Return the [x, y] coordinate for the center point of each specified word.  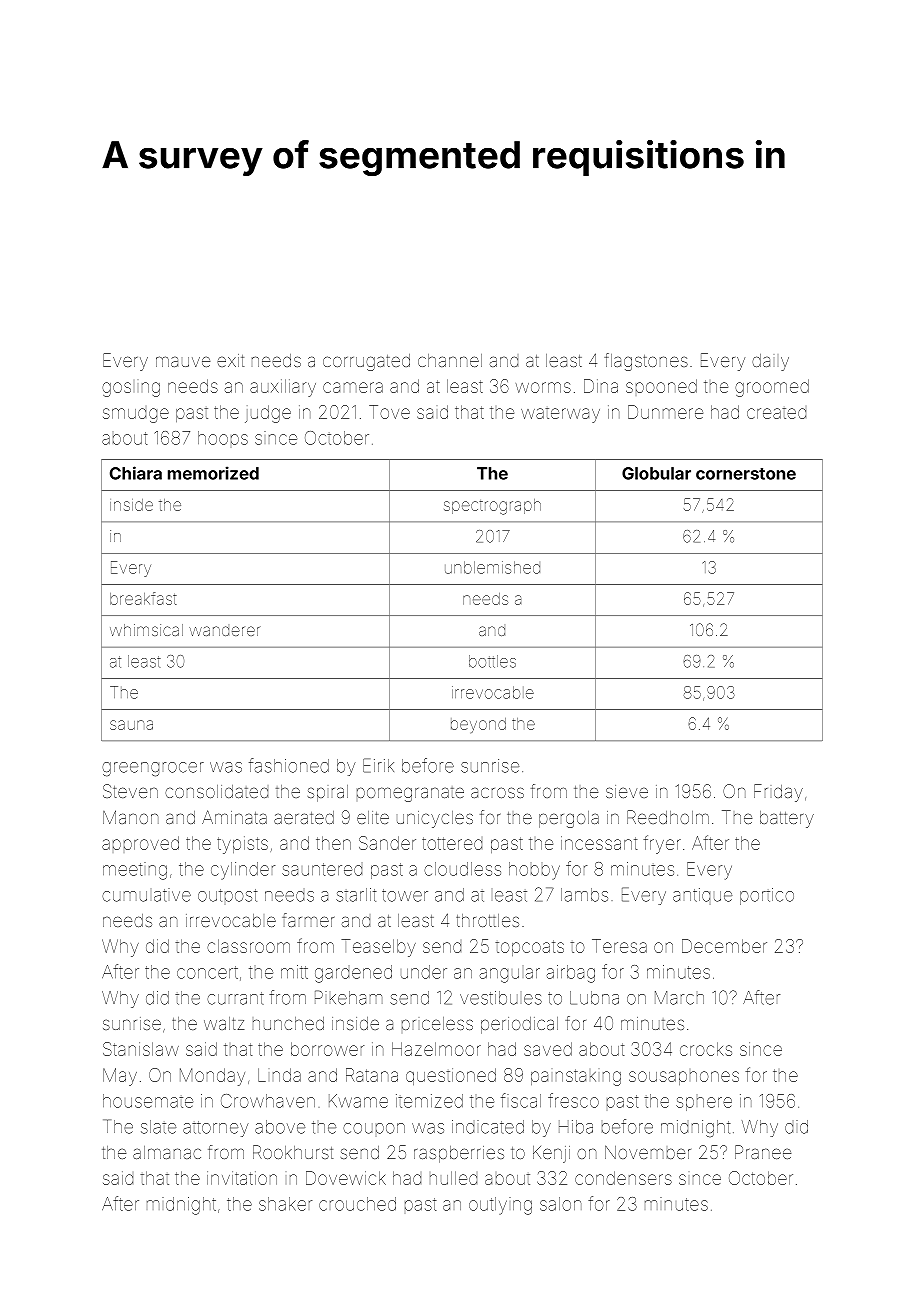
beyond [478, 725]
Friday [778, 793]
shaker [285, 1204]
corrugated [366, 362]
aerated [304, 817]
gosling [131, 389]
